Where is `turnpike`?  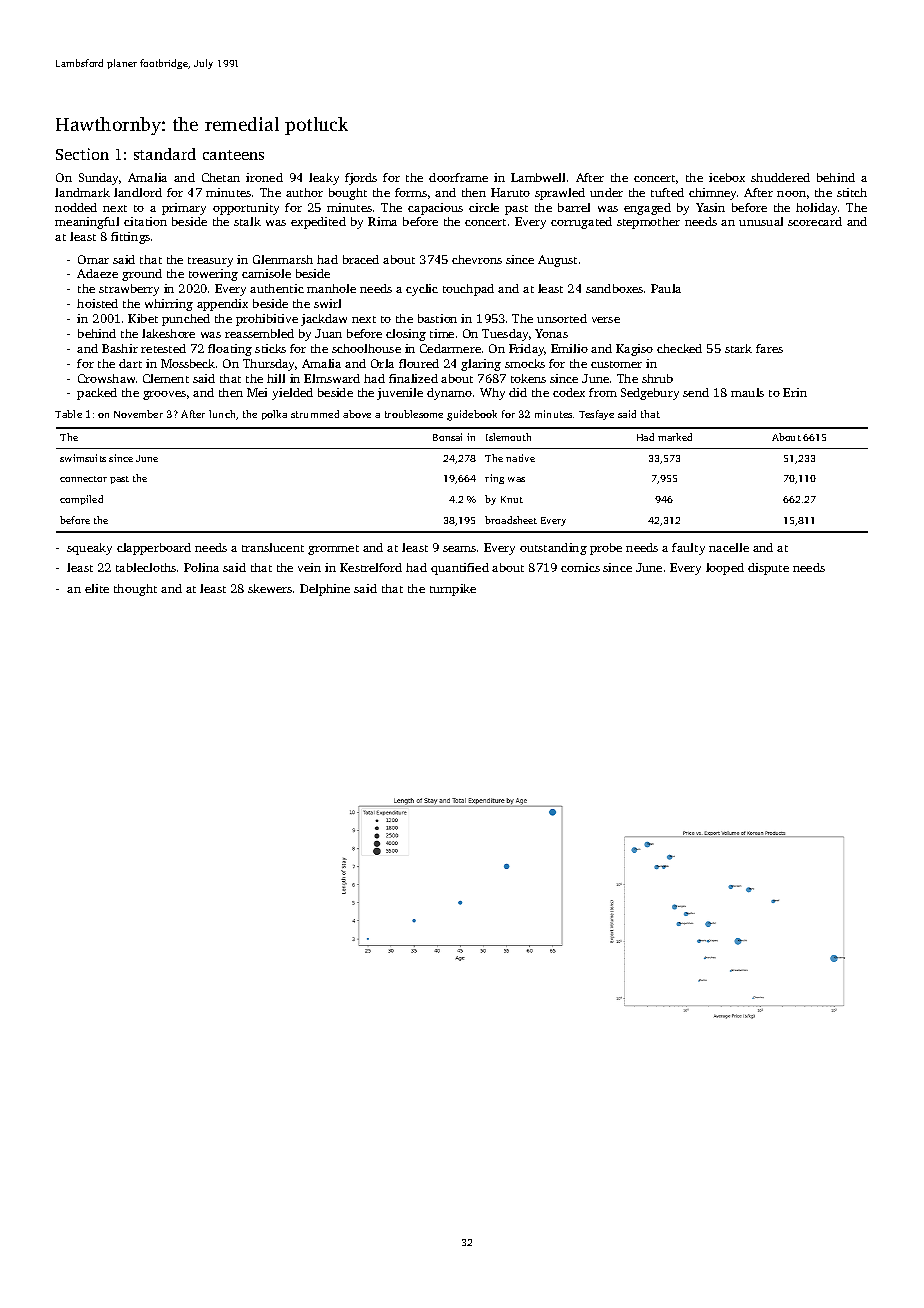
turnpike is located at coordinates (453, 590).
